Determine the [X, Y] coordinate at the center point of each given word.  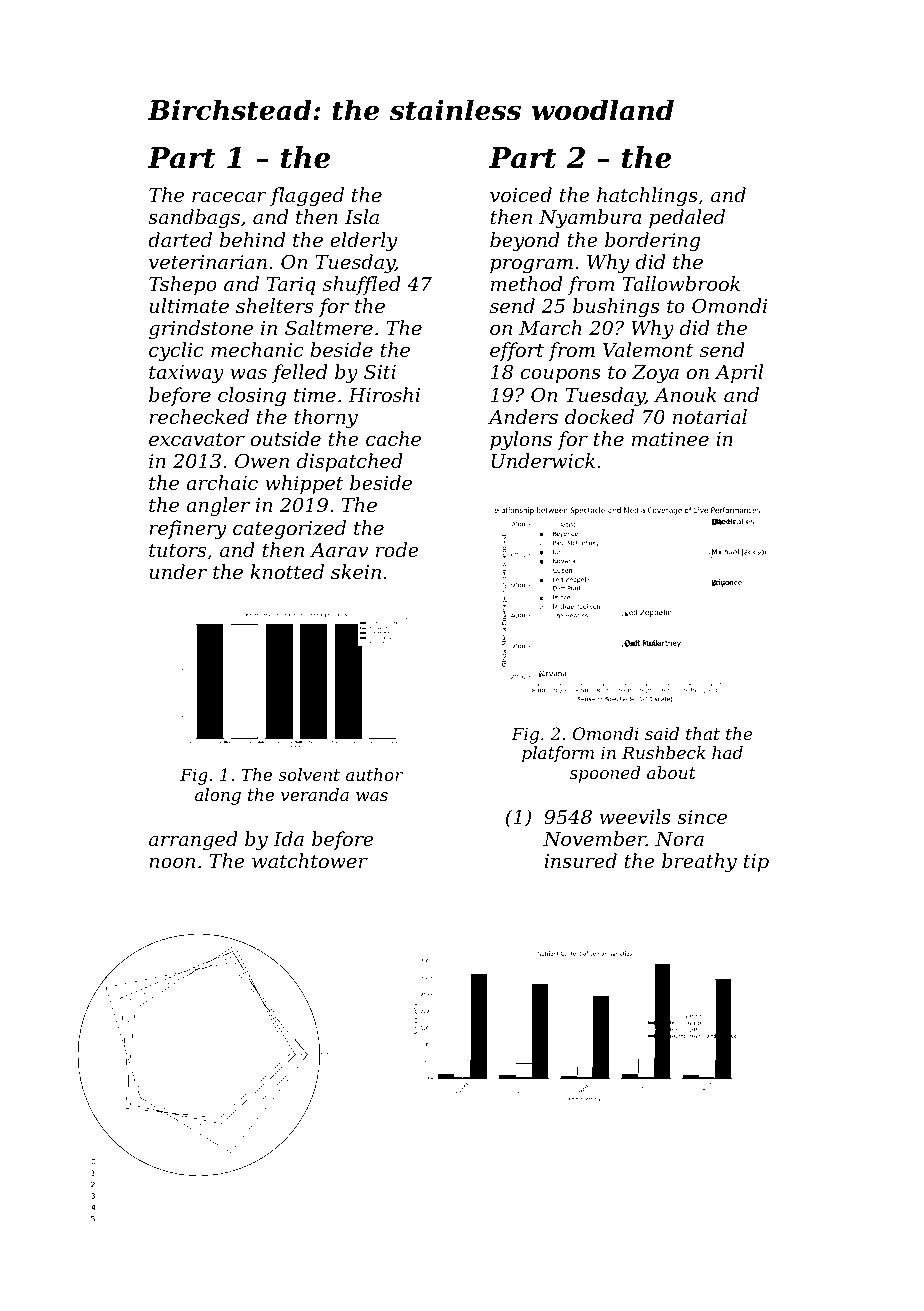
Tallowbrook [681, 283]
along [218, 796]
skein [356, 571]
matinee [670, 439]
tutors [177, 550]
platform [558, 754]
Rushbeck [663, 752]
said [662, 733]
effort [517, 351]
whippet [304, 484]
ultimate [189, 305]
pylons [521, 441]
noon [172, 863]
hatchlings [647, 196]
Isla [362, 216]
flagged [307, 197]
